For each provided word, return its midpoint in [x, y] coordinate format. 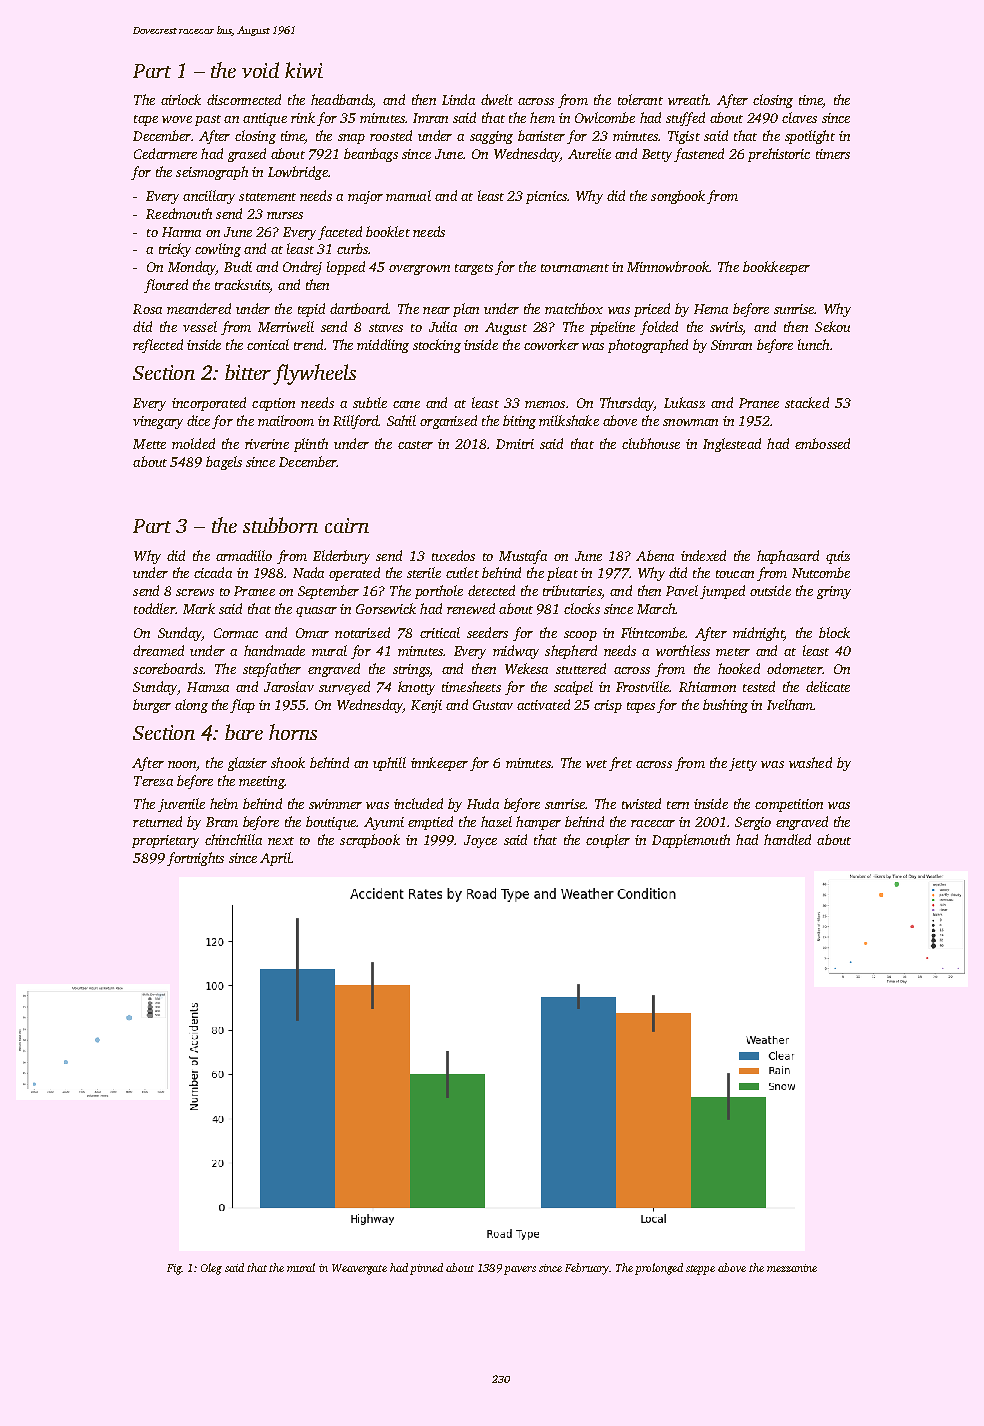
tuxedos [453, 555]
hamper [538, 823]
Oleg [211, 1269]
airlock [181, 99]
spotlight [810, 137]
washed [810, 762]
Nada [308, 572]
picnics [546, 197]
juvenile [181, 805]
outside [770, 590]
